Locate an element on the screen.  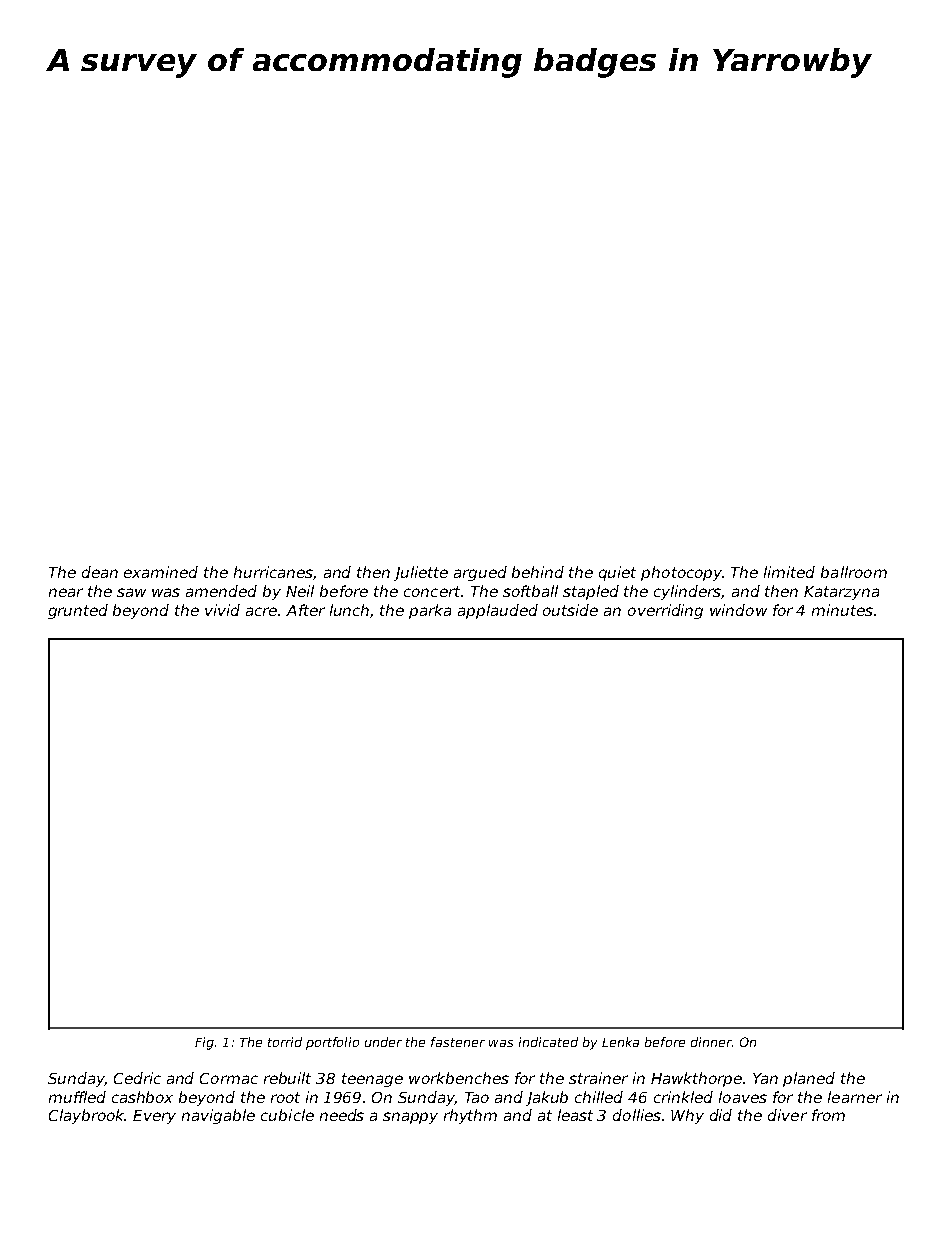
dinner is located at coordinates (711, 1042).
